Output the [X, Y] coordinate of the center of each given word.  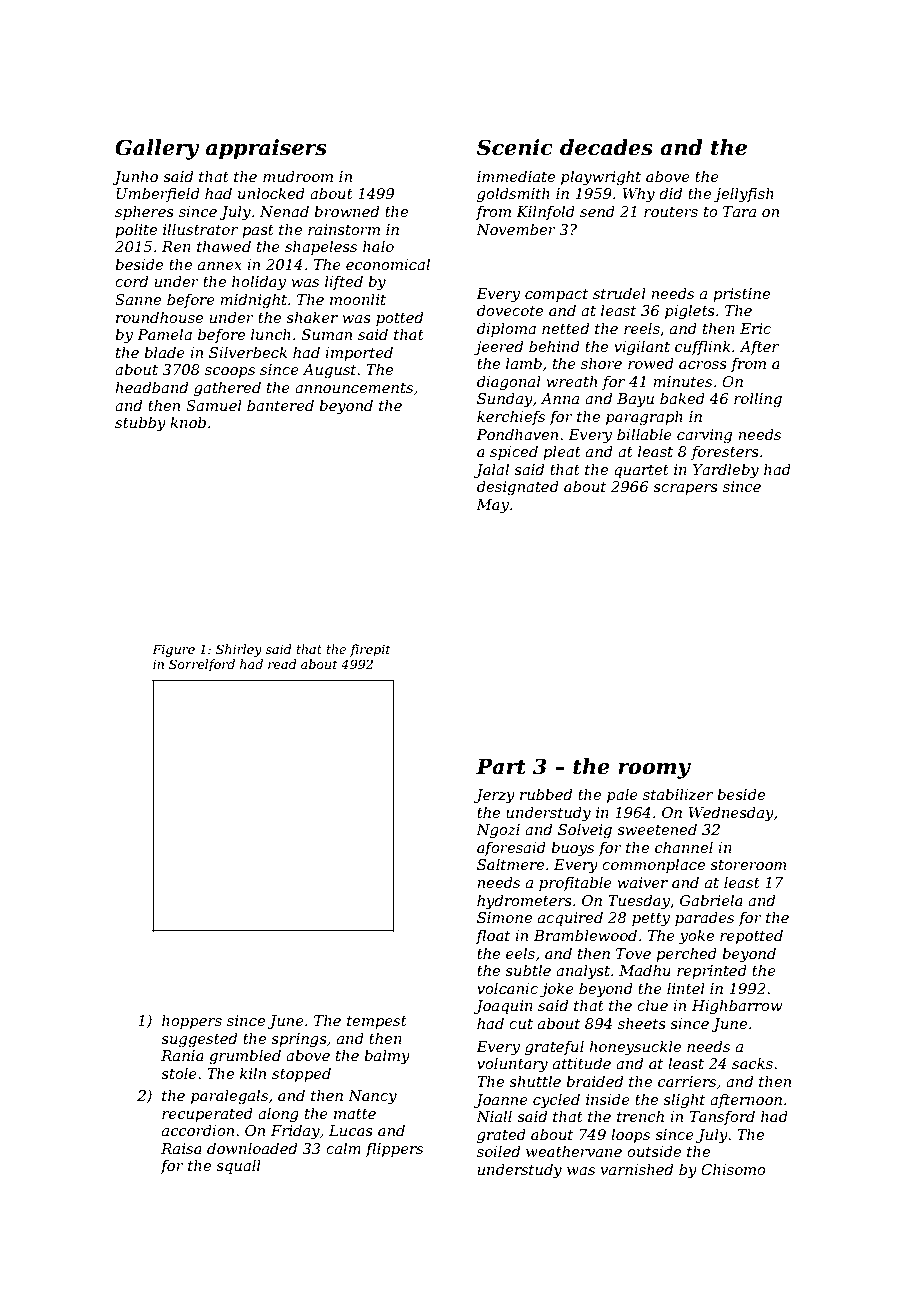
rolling [758, 400]
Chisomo [733, 1169]
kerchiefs [511, 417]
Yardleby [726, 471]
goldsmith [513, 195]
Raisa [181, 1148]
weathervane [574, 1151]
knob [188, 422]
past [258, 231]
